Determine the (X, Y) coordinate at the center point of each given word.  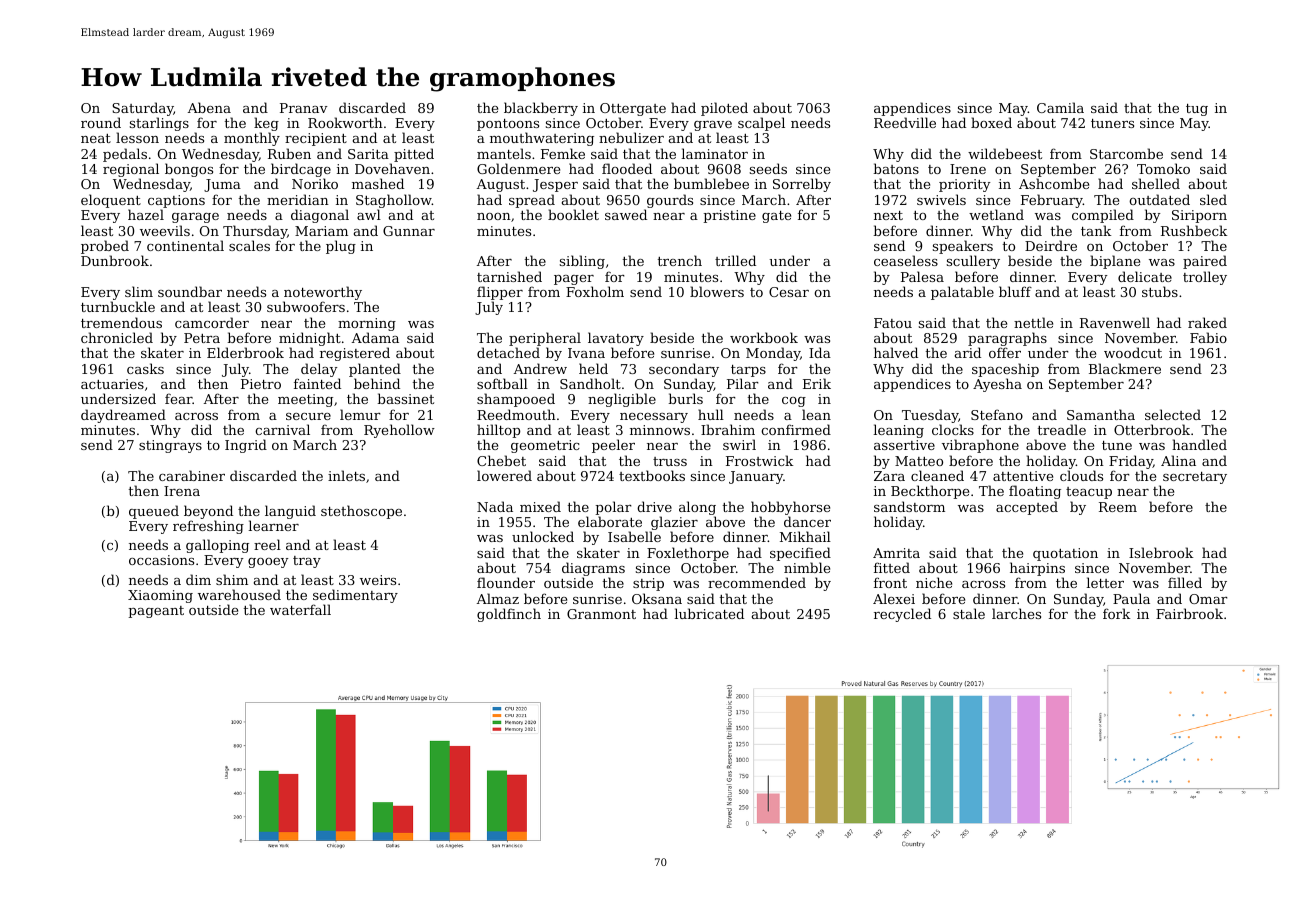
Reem (1118, 507)
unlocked (543, 536)
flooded (627, 168)
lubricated (709, 613)
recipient (316, 139)
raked (1207, 322)
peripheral (545, 339)
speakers (963, 247)
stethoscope (361, 512)
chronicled (117, 337)
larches (1016, 613)
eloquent (111, 201)
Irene (968, 169)
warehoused (239, 594)
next (888, 215)
